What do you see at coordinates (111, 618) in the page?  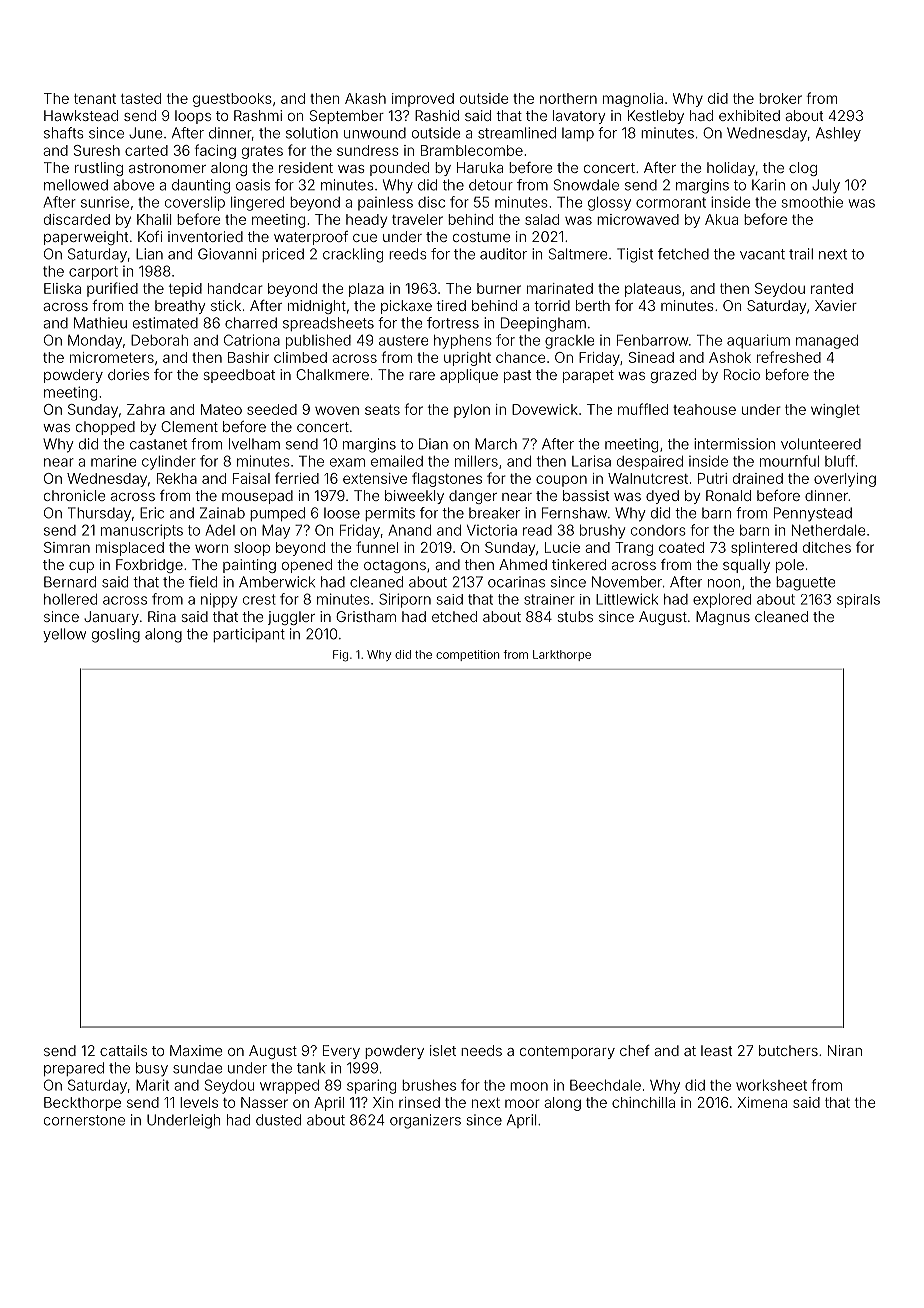 I see `January` at bounding box center [111, 618].
